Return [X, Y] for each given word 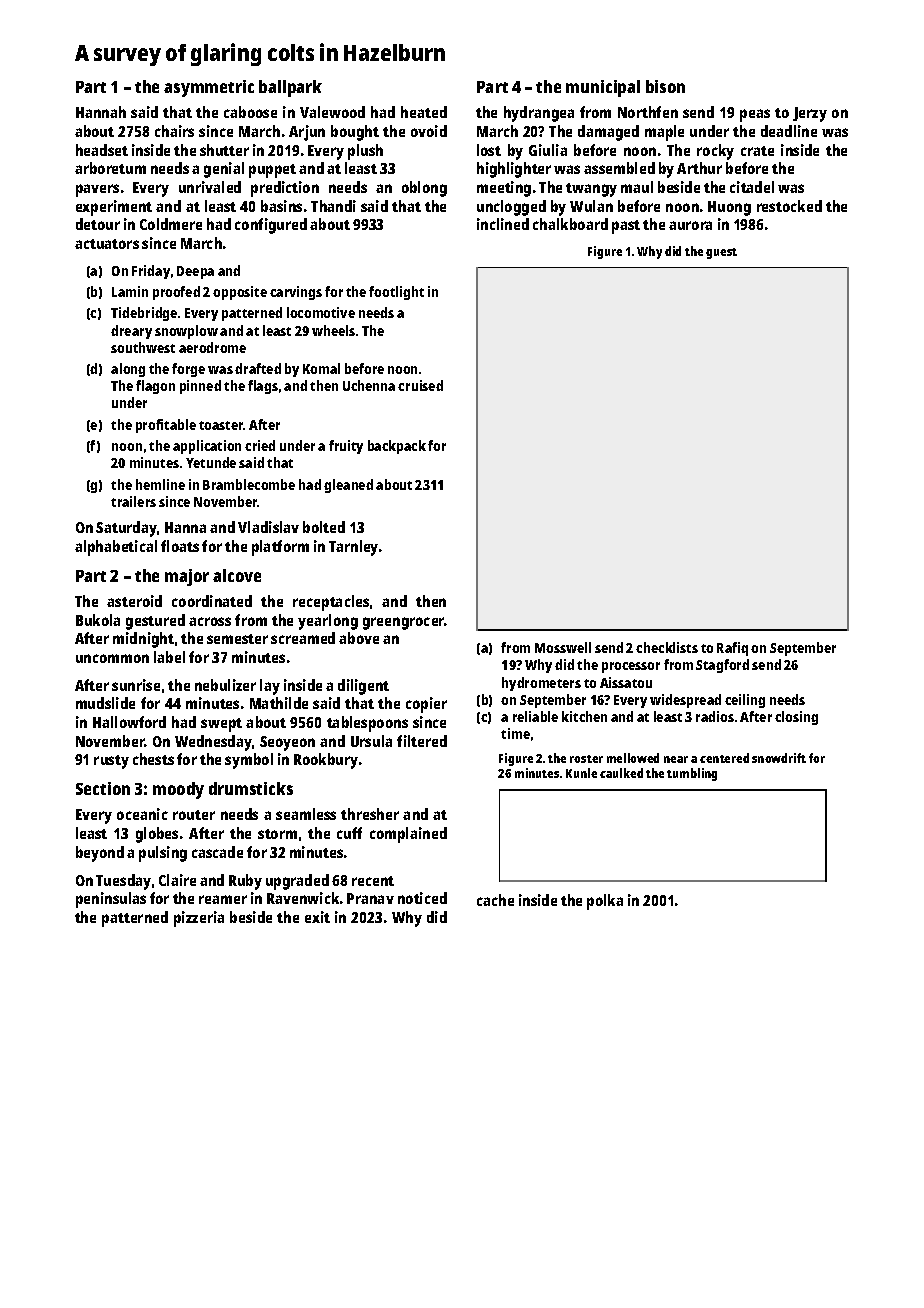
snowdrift [779, 758]
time [515, 733]
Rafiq [732, 649]
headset [102, 150]
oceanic [142, 814]
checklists [667, 647]
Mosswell [563, 647]
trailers [133, 501]
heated [424, 112]
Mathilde [279, 703]
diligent [363, 687]
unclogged [511, 208]
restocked [789, 206]
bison [665, 86]
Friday [151, 272]
